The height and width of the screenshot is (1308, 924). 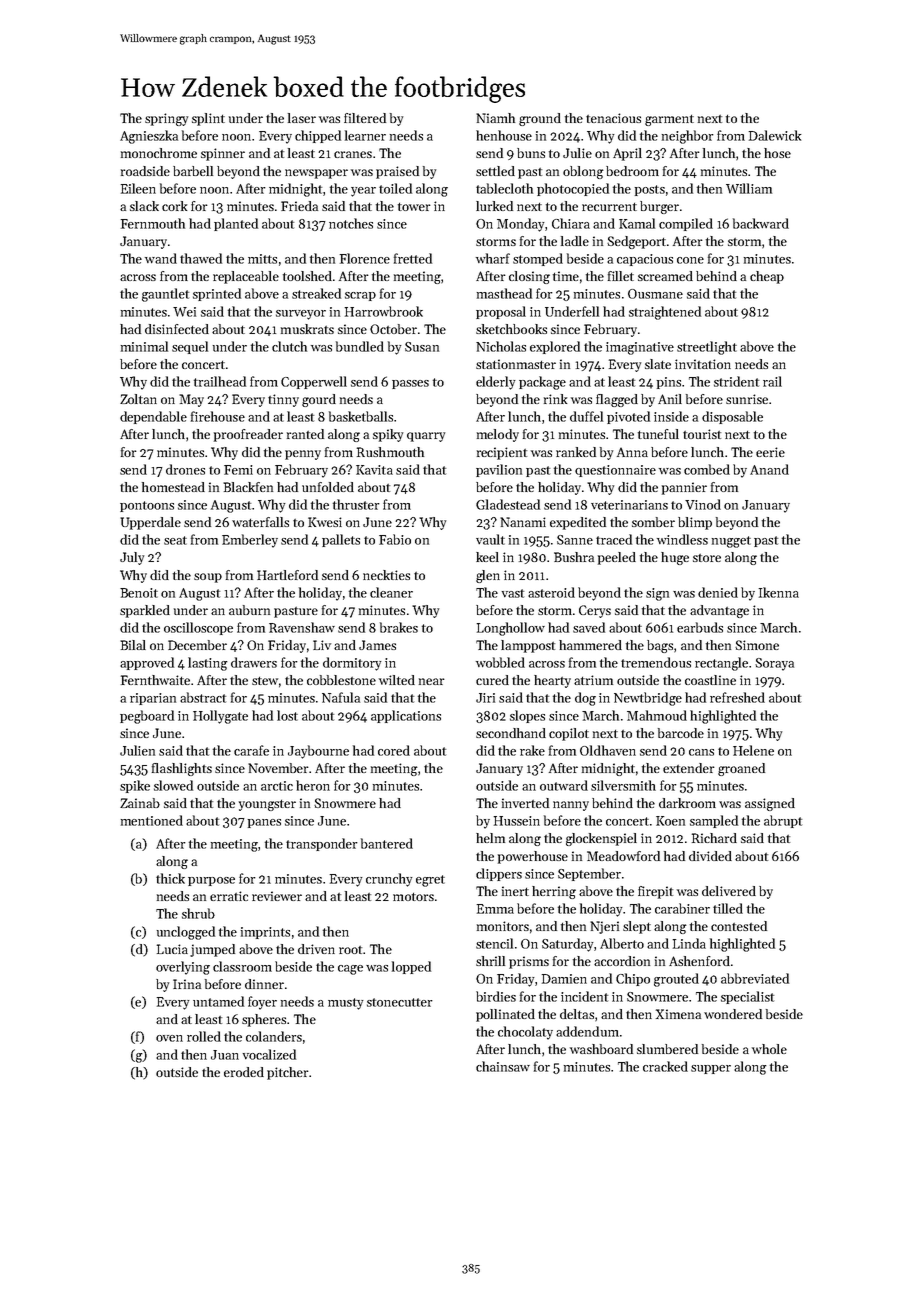 What do you see at coordinates (504, 293) in the screenshot?
I see `masthead` at bounding box center [504, 293].
